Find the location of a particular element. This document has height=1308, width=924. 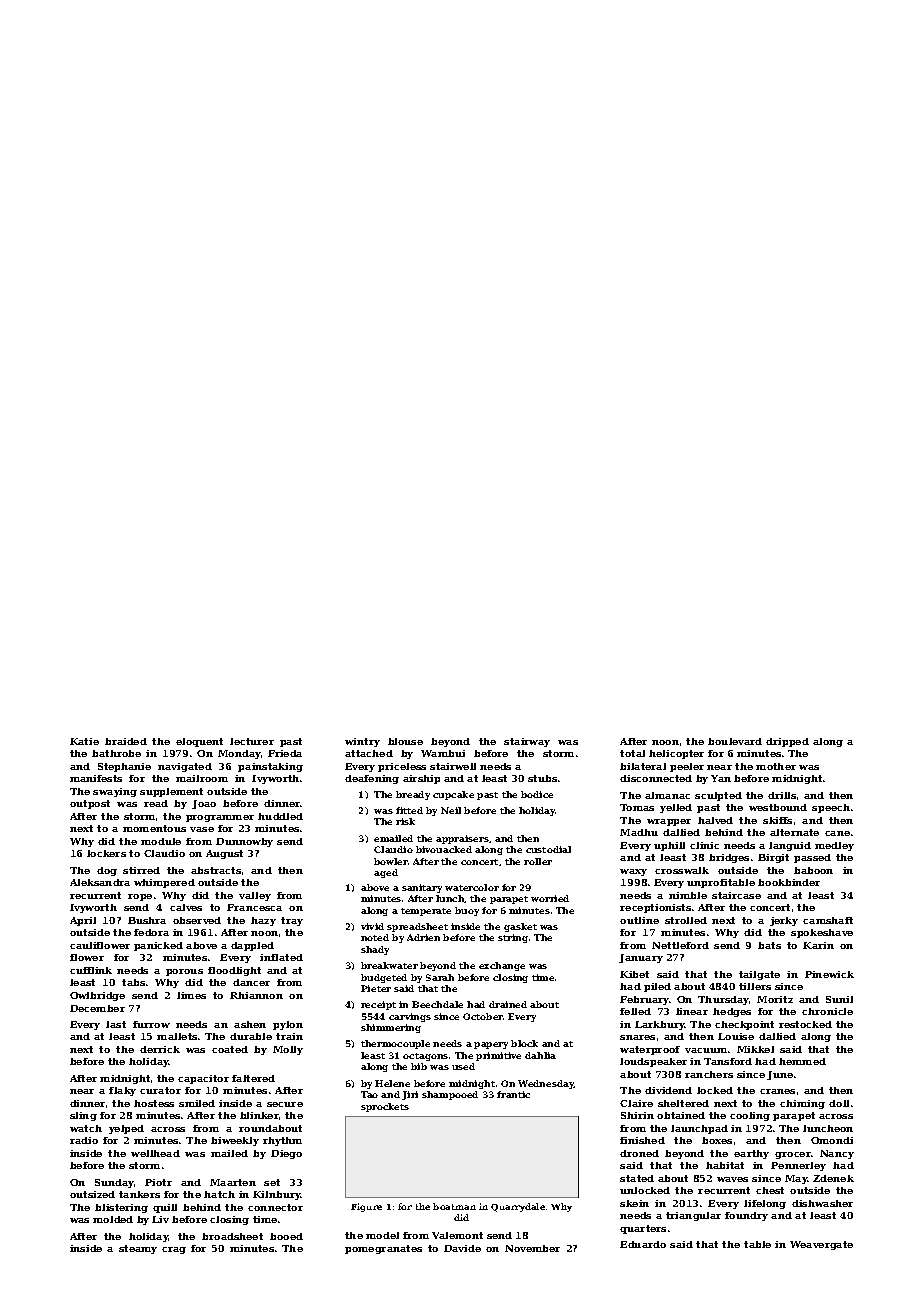

eloquent is located at coordinates (199, 742).
